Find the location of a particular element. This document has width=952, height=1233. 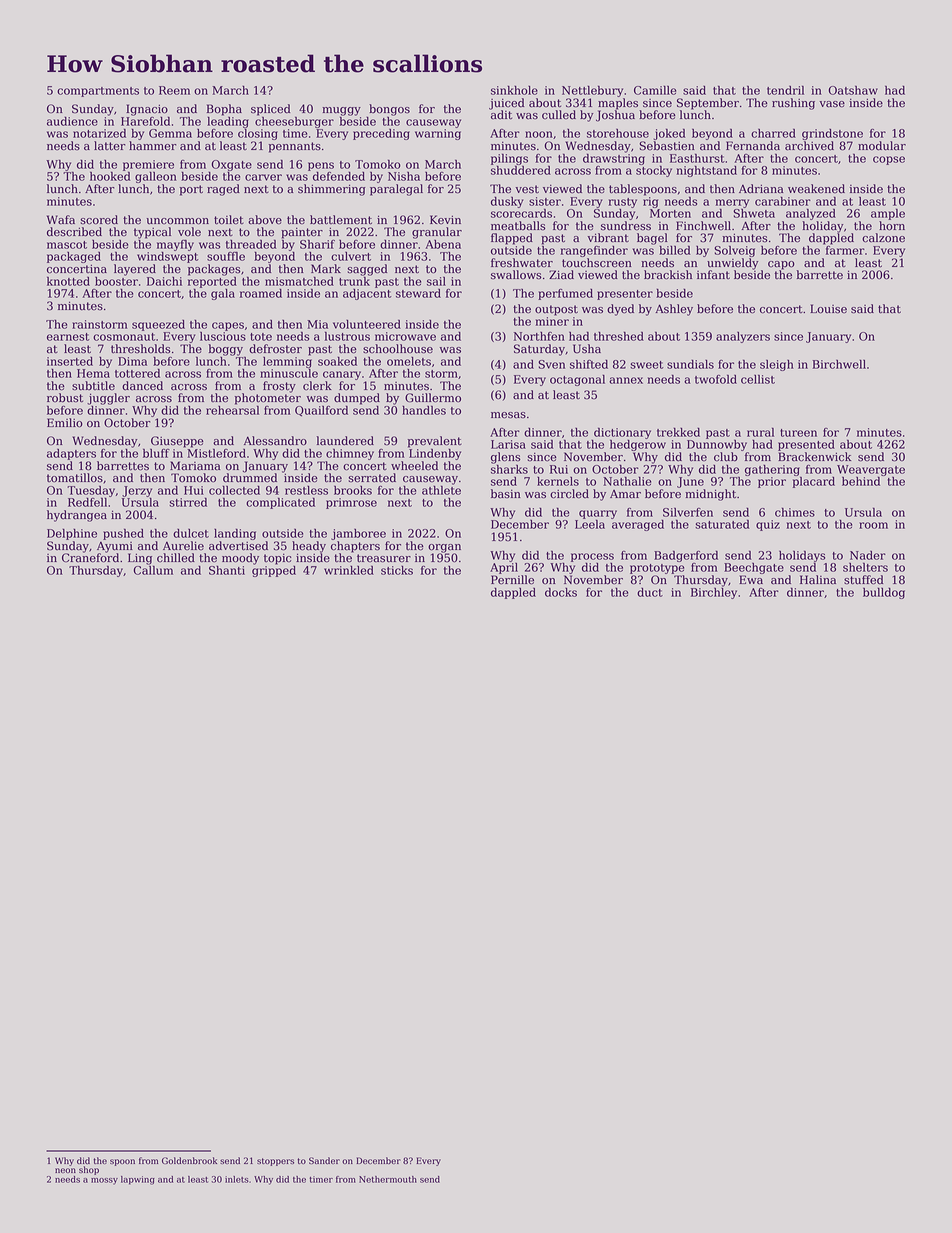

docks is located at coordinates (561, 592).
